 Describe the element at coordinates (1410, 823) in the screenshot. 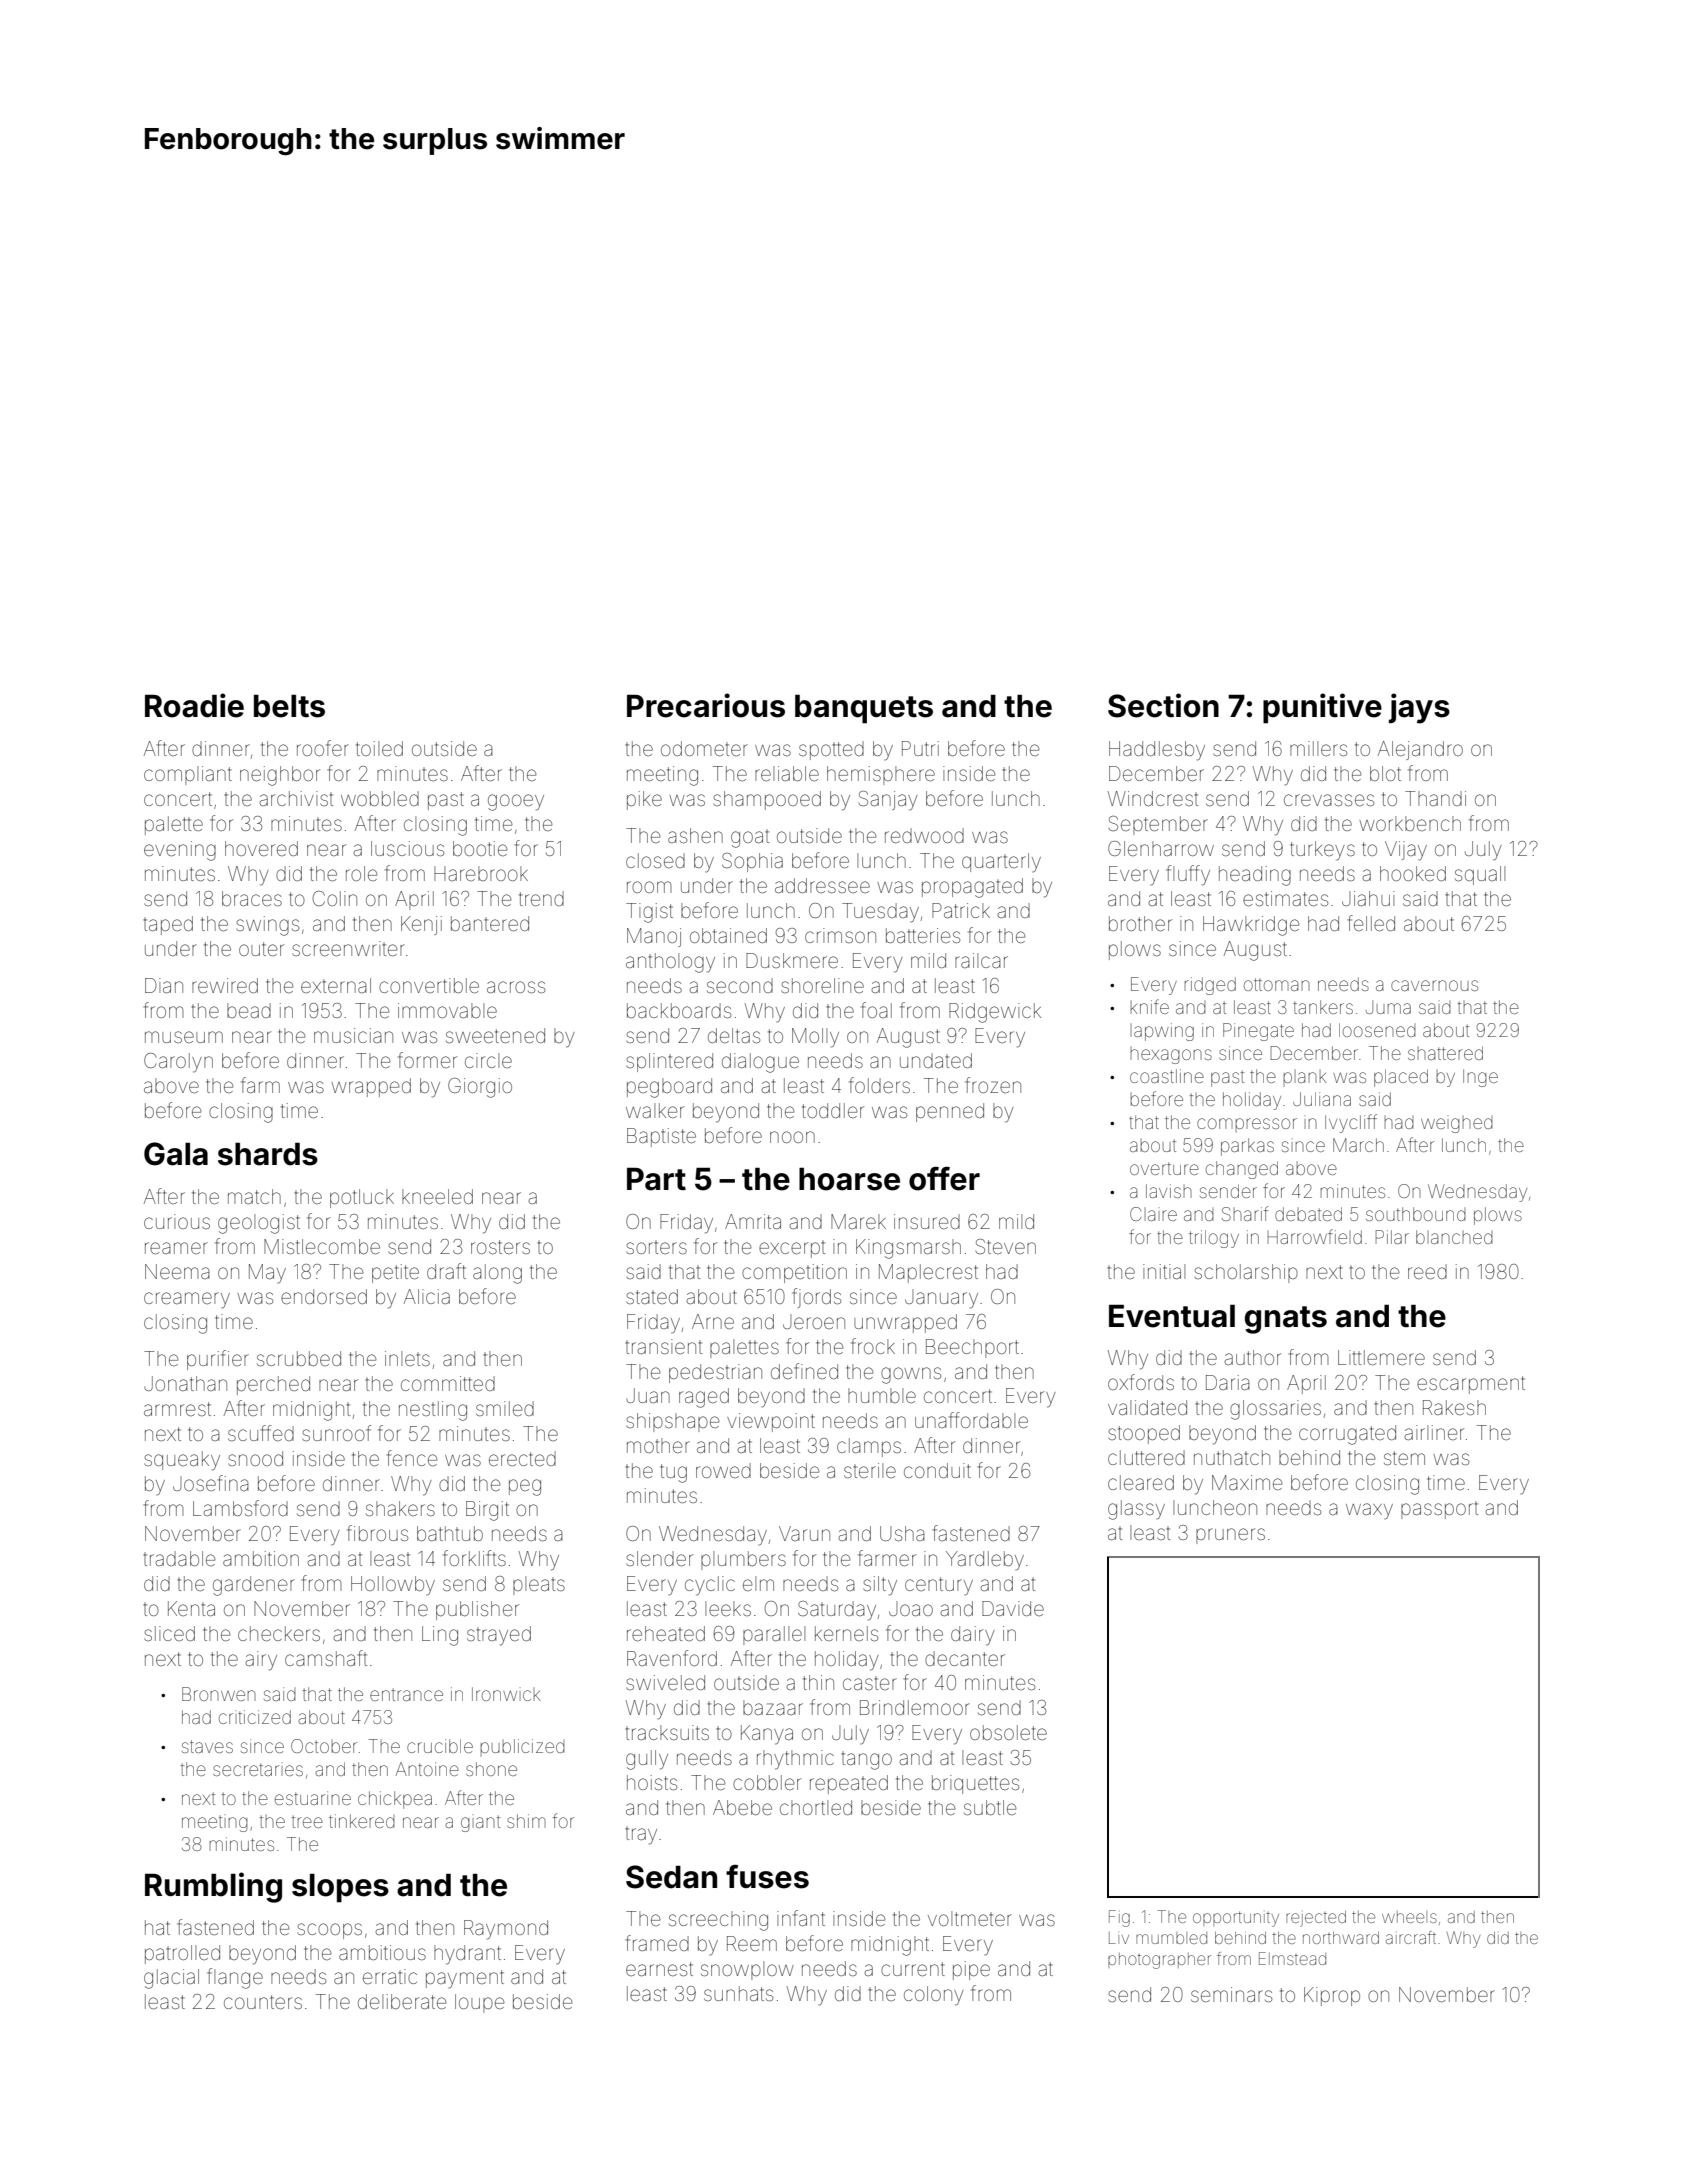

I see `workbench` at that location.
